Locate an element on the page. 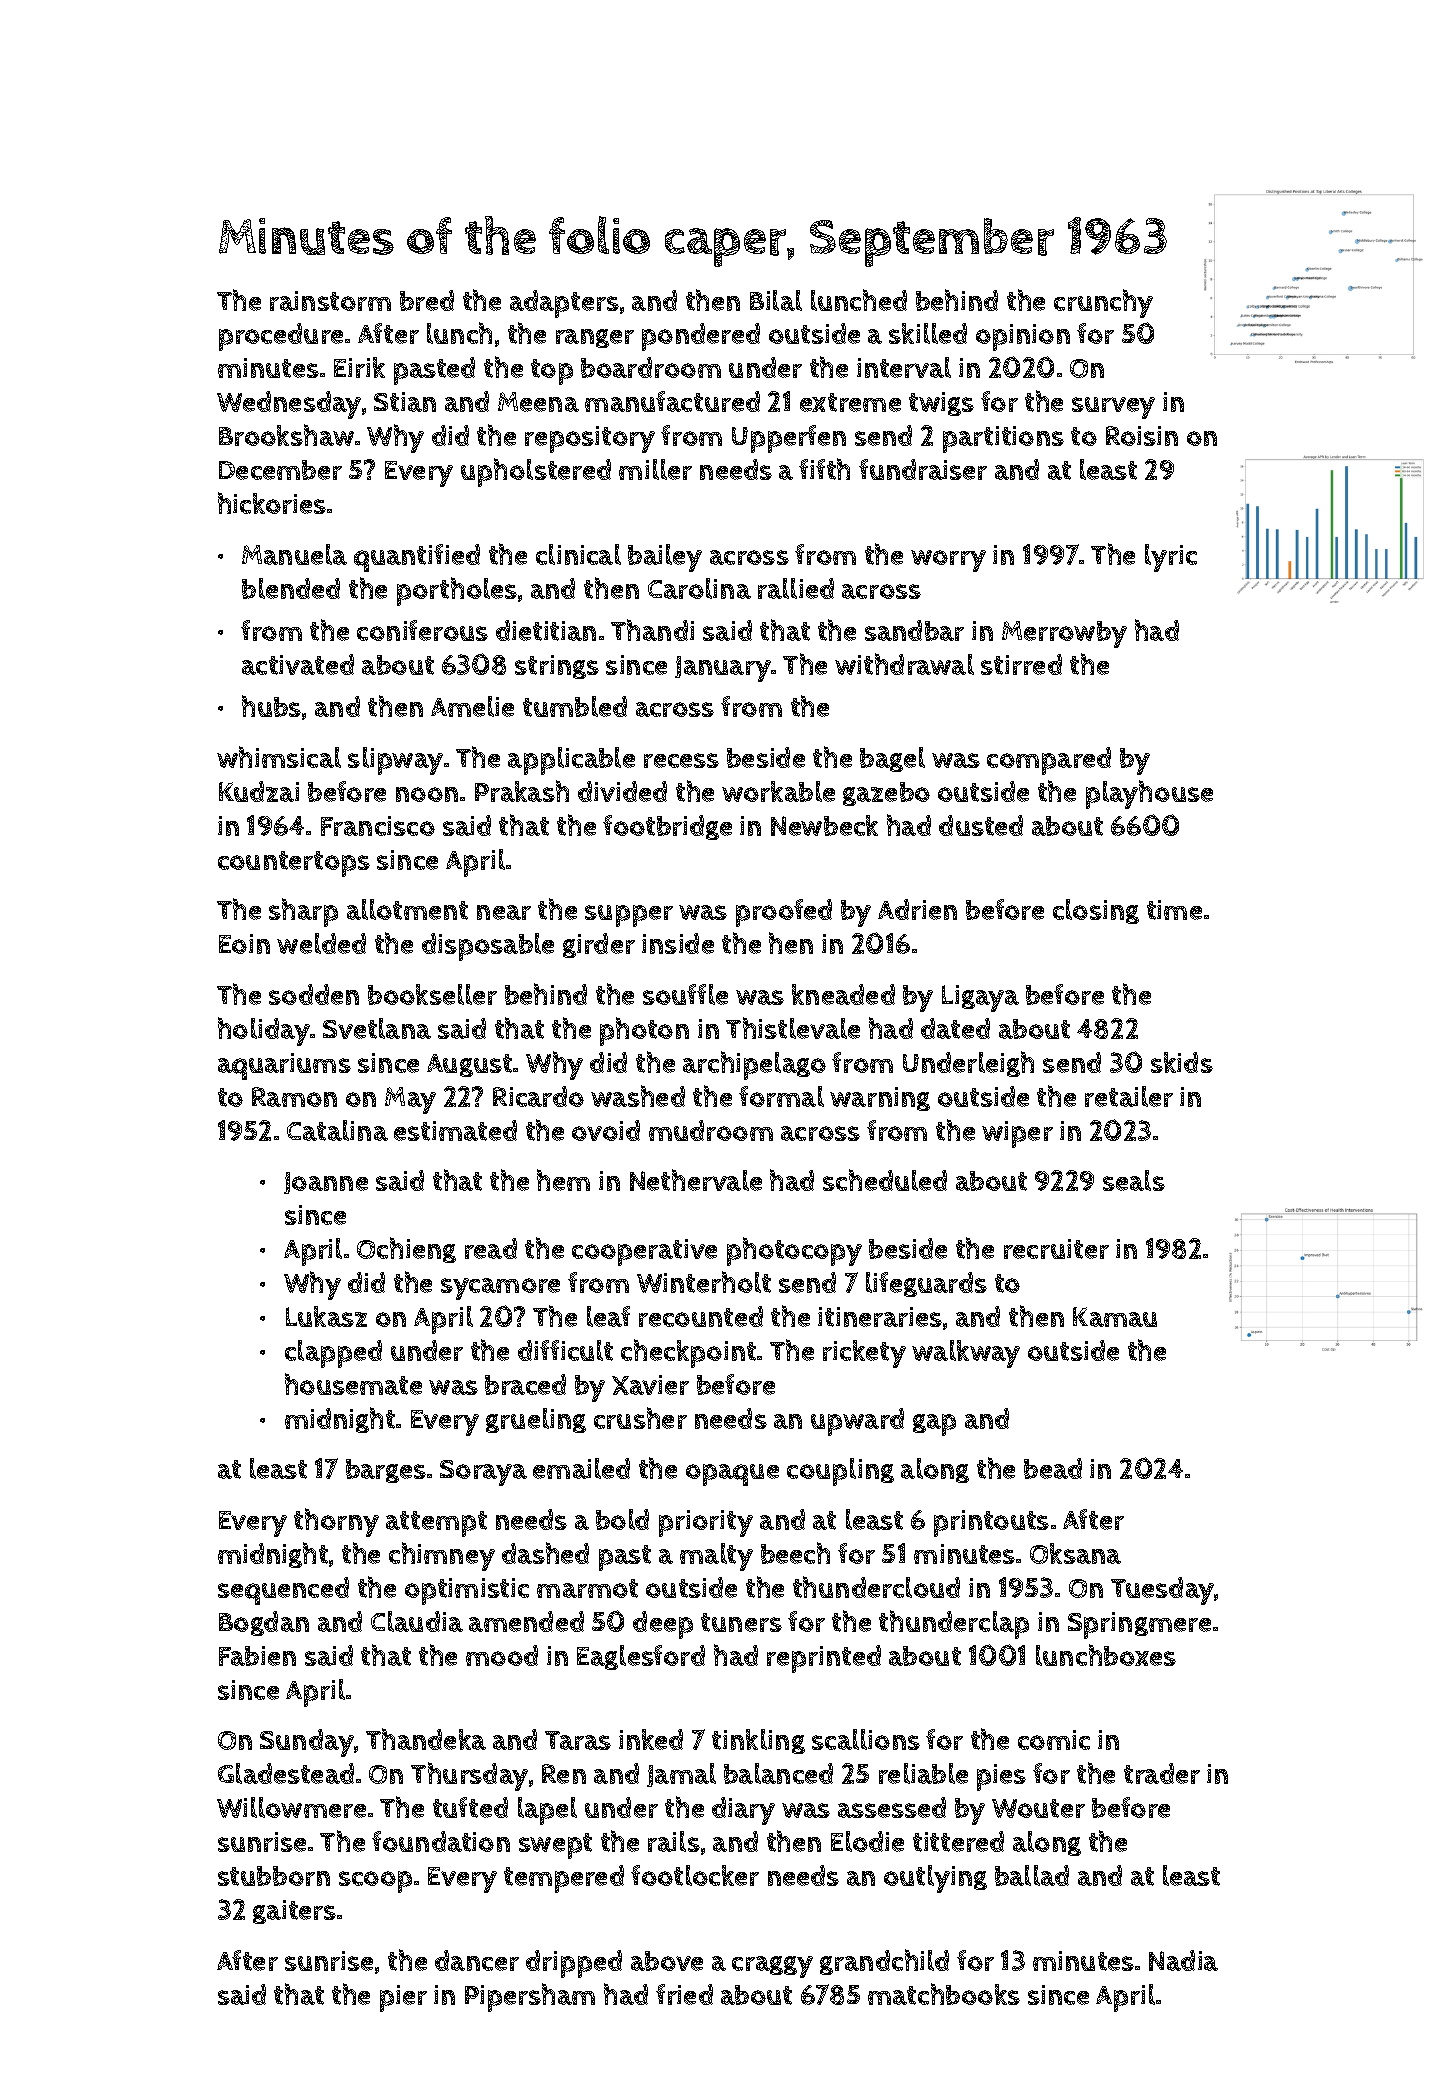 Image resolution: width=1450 pixels, height=2100 pixels. diary is located at coordinates (743, 1811).
